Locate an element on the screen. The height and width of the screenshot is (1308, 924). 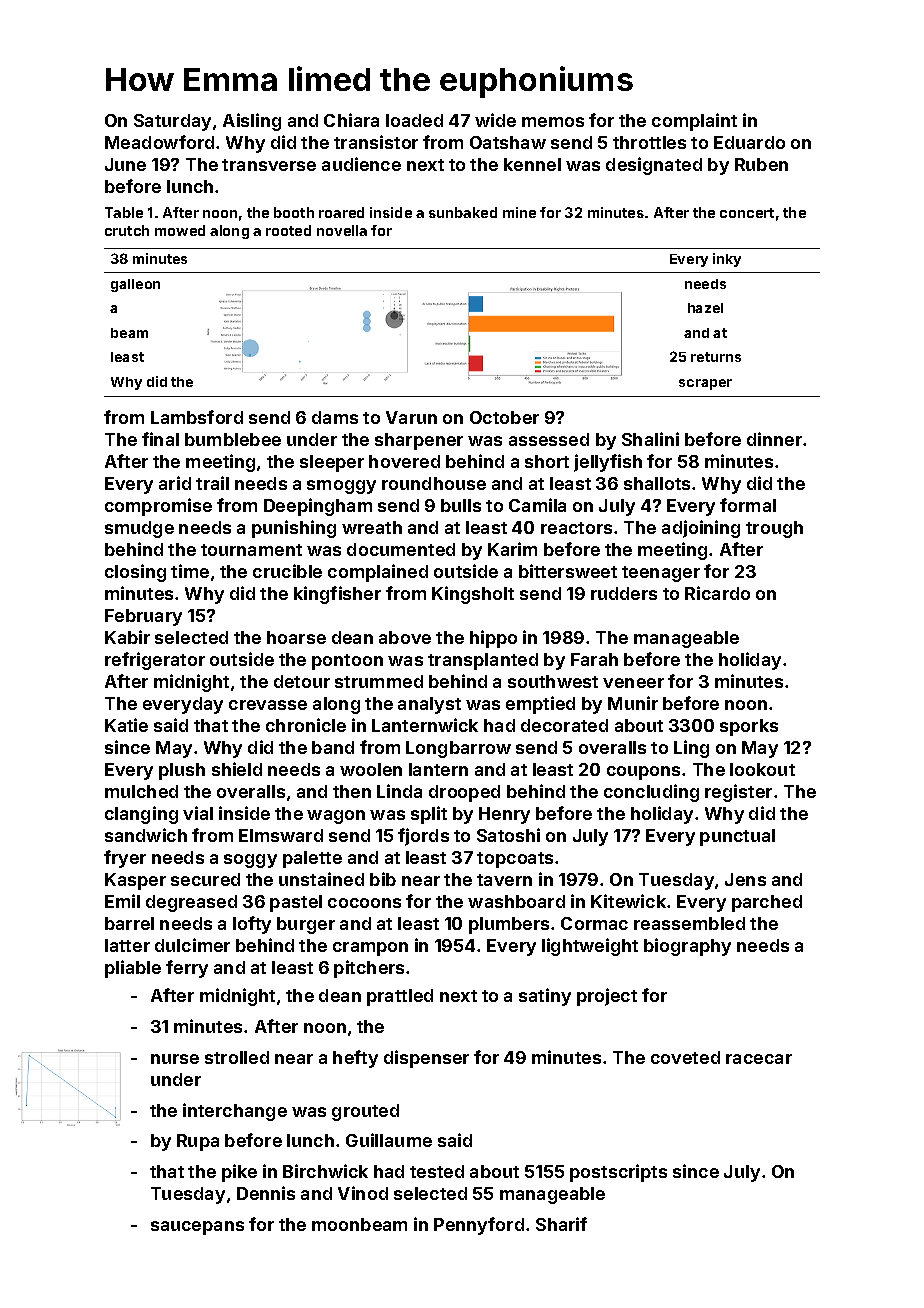
Rupa is located at coordinates (198, 1142).
